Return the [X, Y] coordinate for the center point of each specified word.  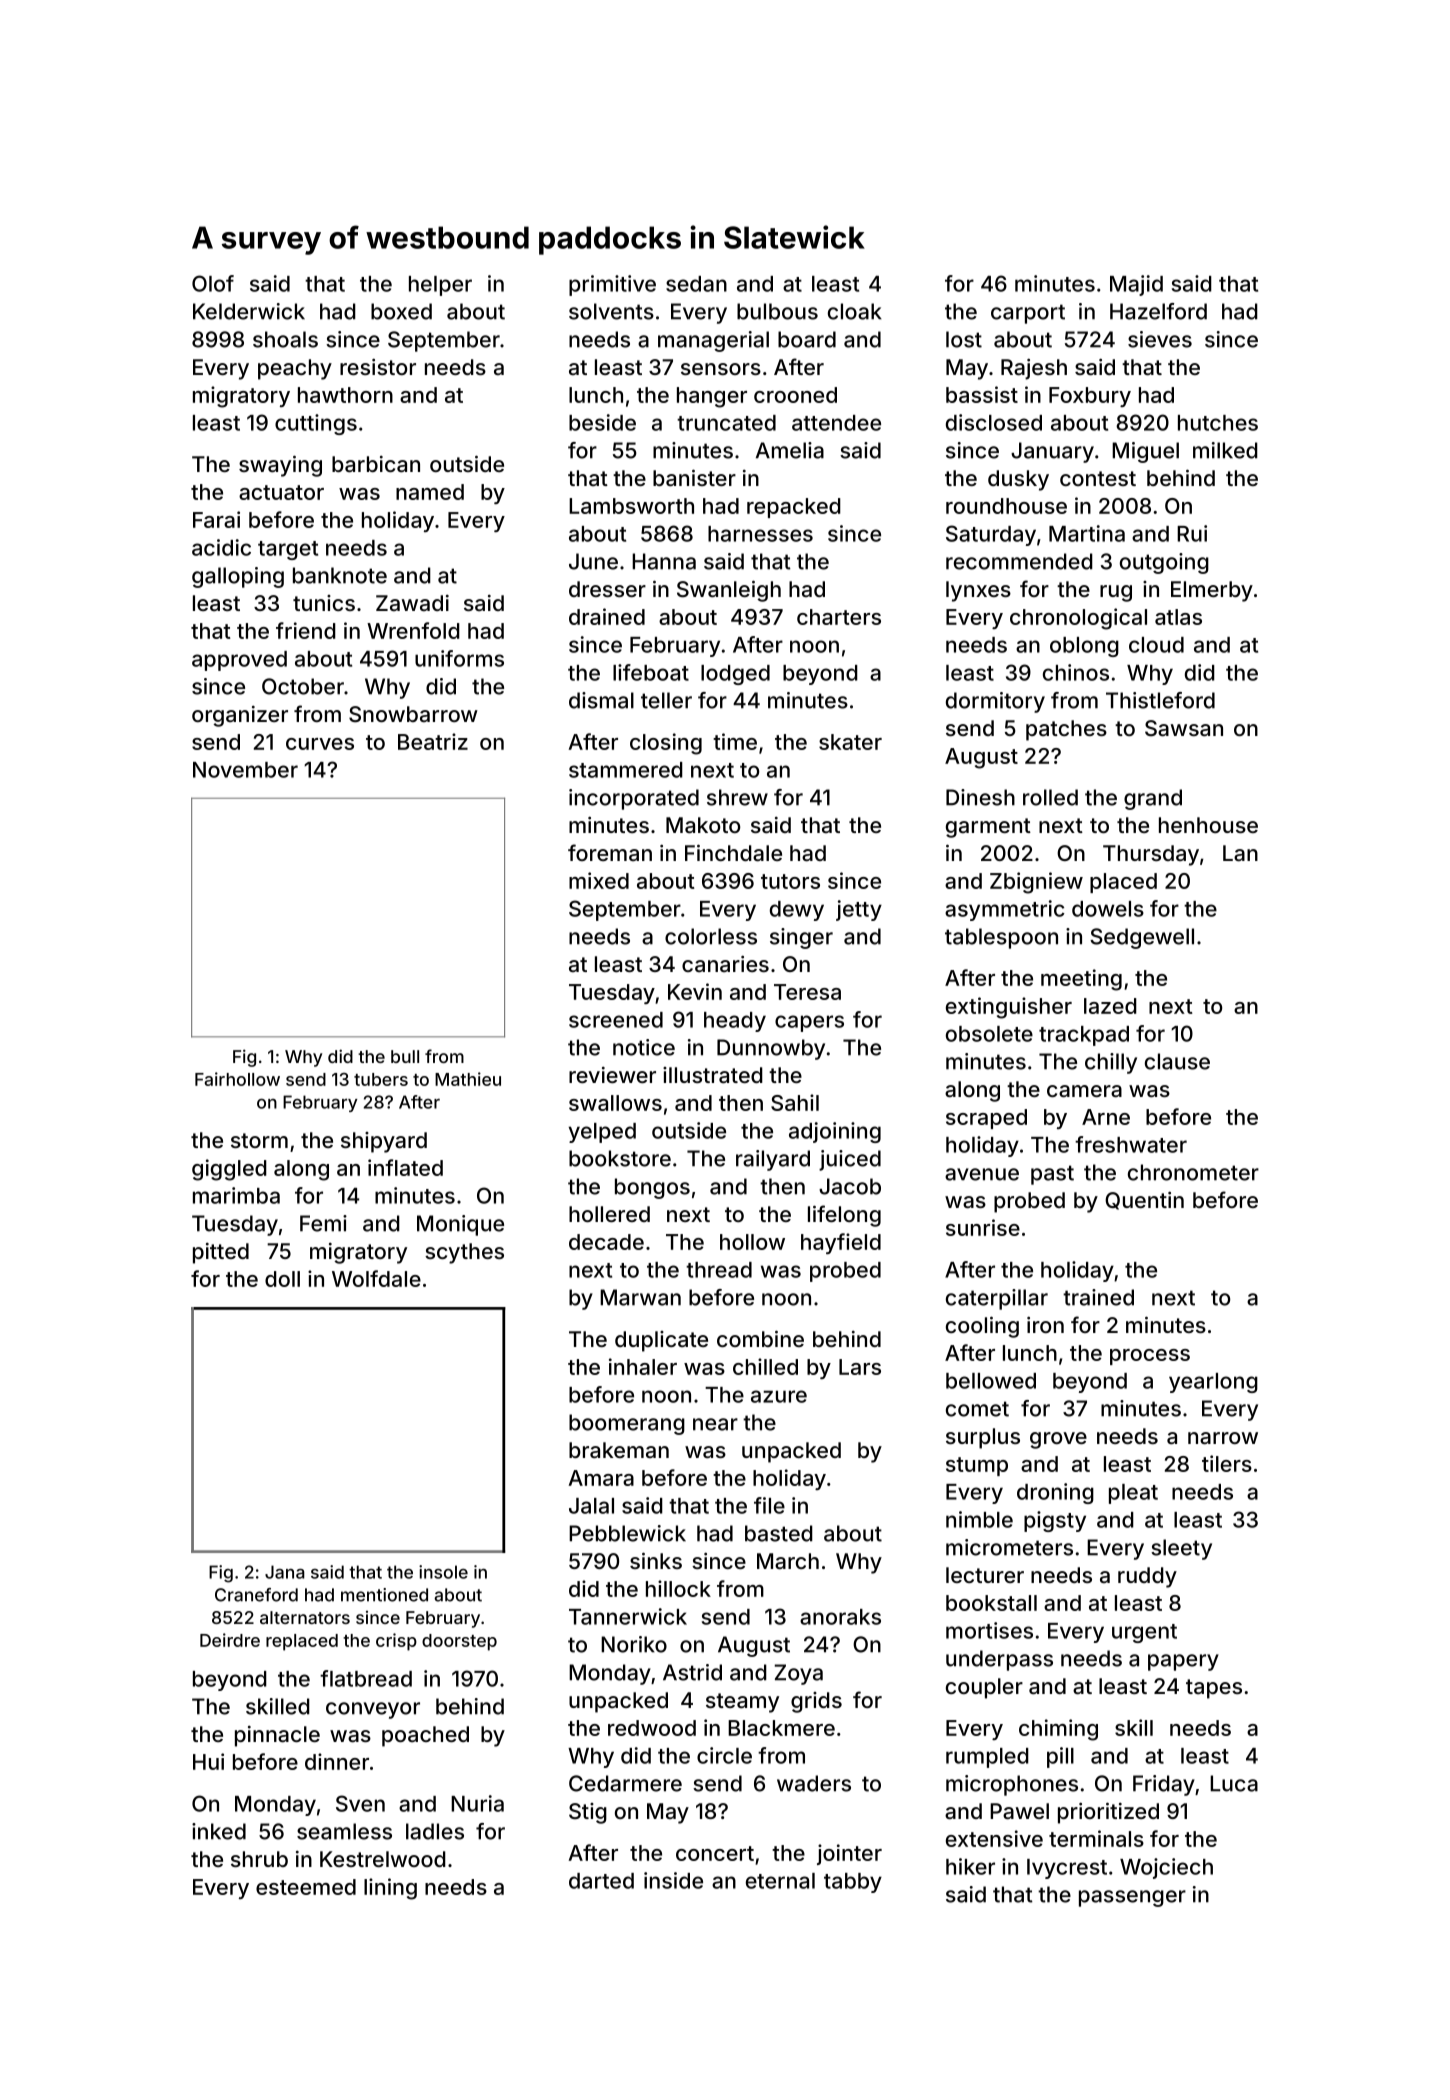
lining [390, 1889]
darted [601, 1881]
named [430, 492]
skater [850, 742]
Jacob [850, 1186]
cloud [1156, 645]
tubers [381, 1079]
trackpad [1084, 1036]
